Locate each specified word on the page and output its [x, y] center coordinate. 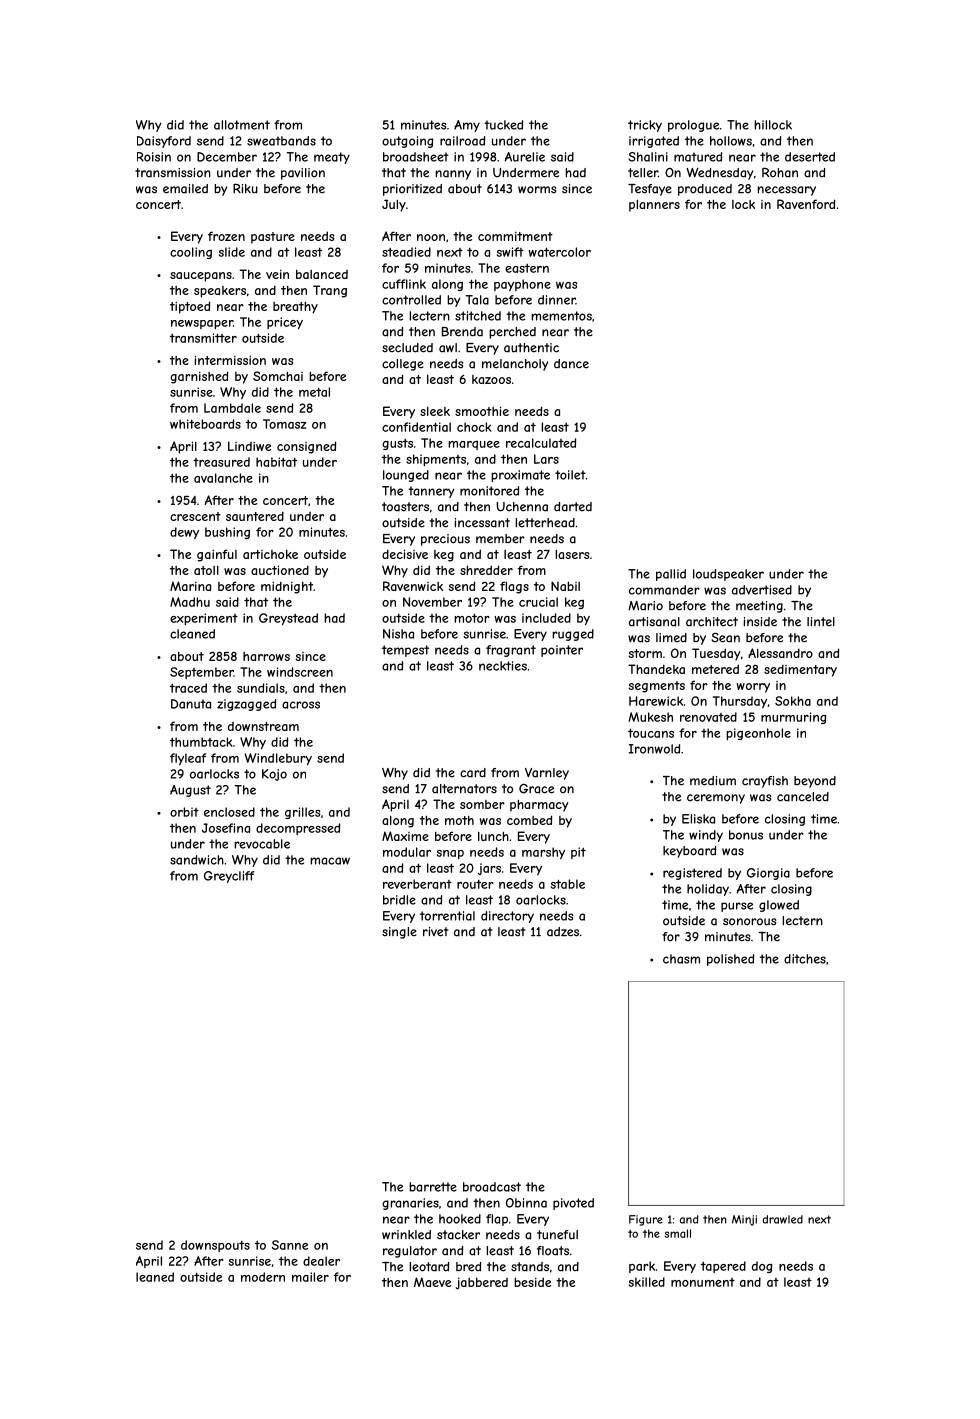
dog [762, 1267]
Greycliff [229, 877]
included [546, 618]
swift [510, 252]
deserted [810, 157]
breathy [295, 307]
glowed [779, 906]
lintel [821, 622]
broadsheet [416, 157]
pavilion [303, 174]
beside [532, 1282]
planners [654, 205]
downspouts [215, 1246]
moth [459, 820]
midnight [287, 587]
